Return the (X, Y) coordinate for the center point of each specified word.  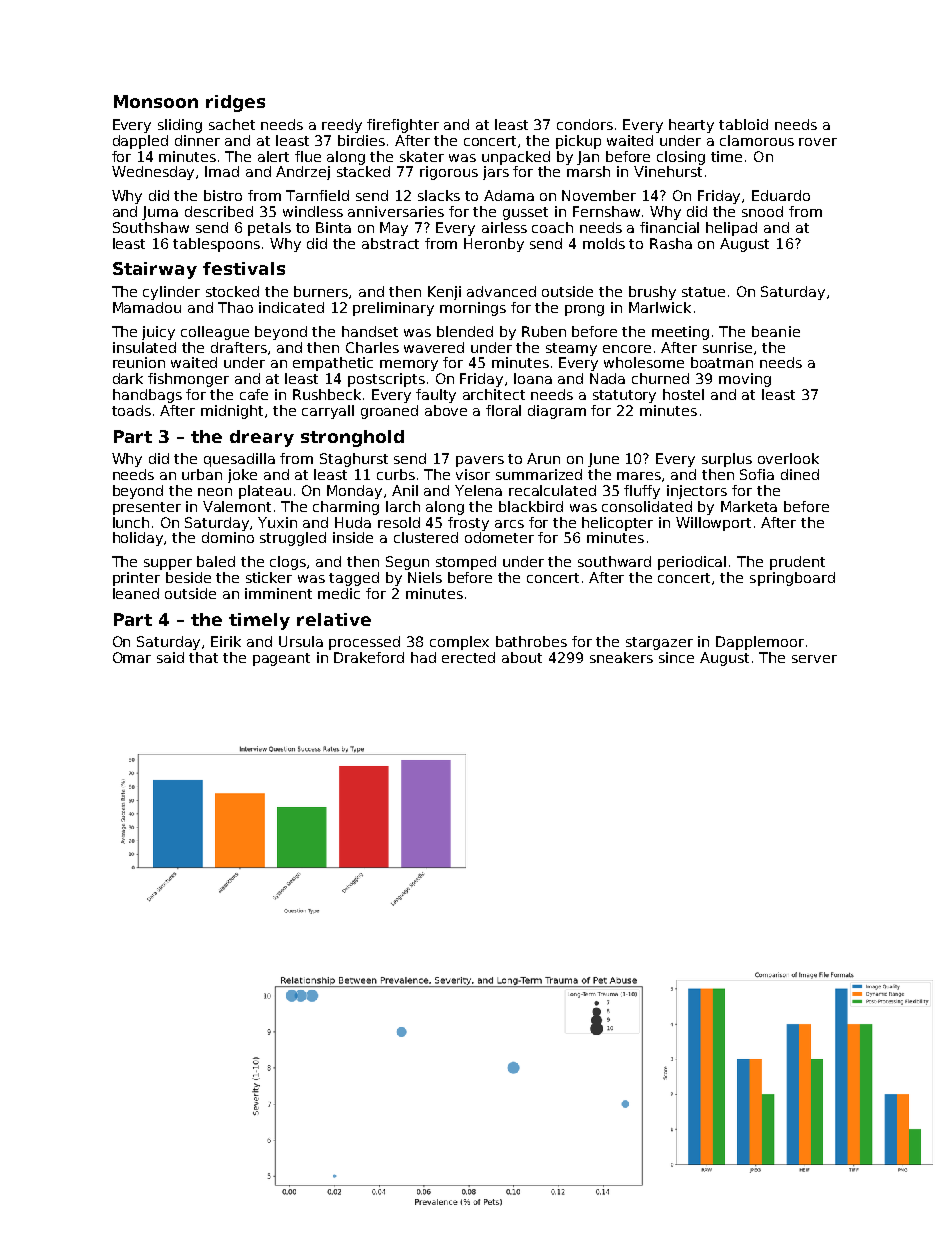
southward (614, 561)
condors (585, 124)
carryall (328, 412)
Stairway (155, 270)
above (446, 410)
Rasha (671, 243)
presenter (147, 508)
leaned (136, 593)
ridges (235, 103)
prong (584, 310)
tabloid (743, 124)
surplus (727, 460)
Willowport (713, 524)
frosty (468, 524)
